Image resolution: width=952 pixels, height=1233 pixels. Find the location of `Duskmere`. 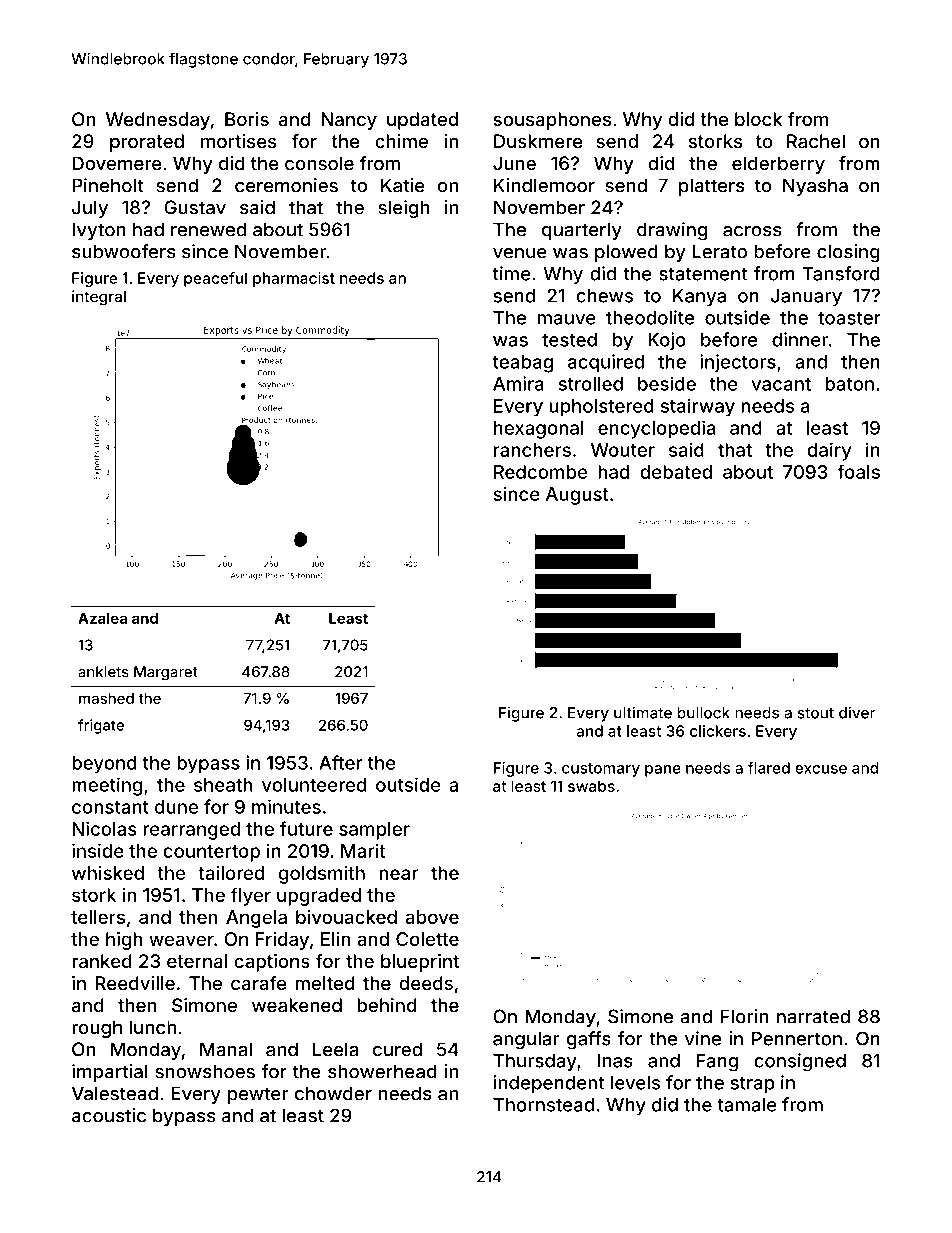

Duskmere is located at coordinates (538, 141).
